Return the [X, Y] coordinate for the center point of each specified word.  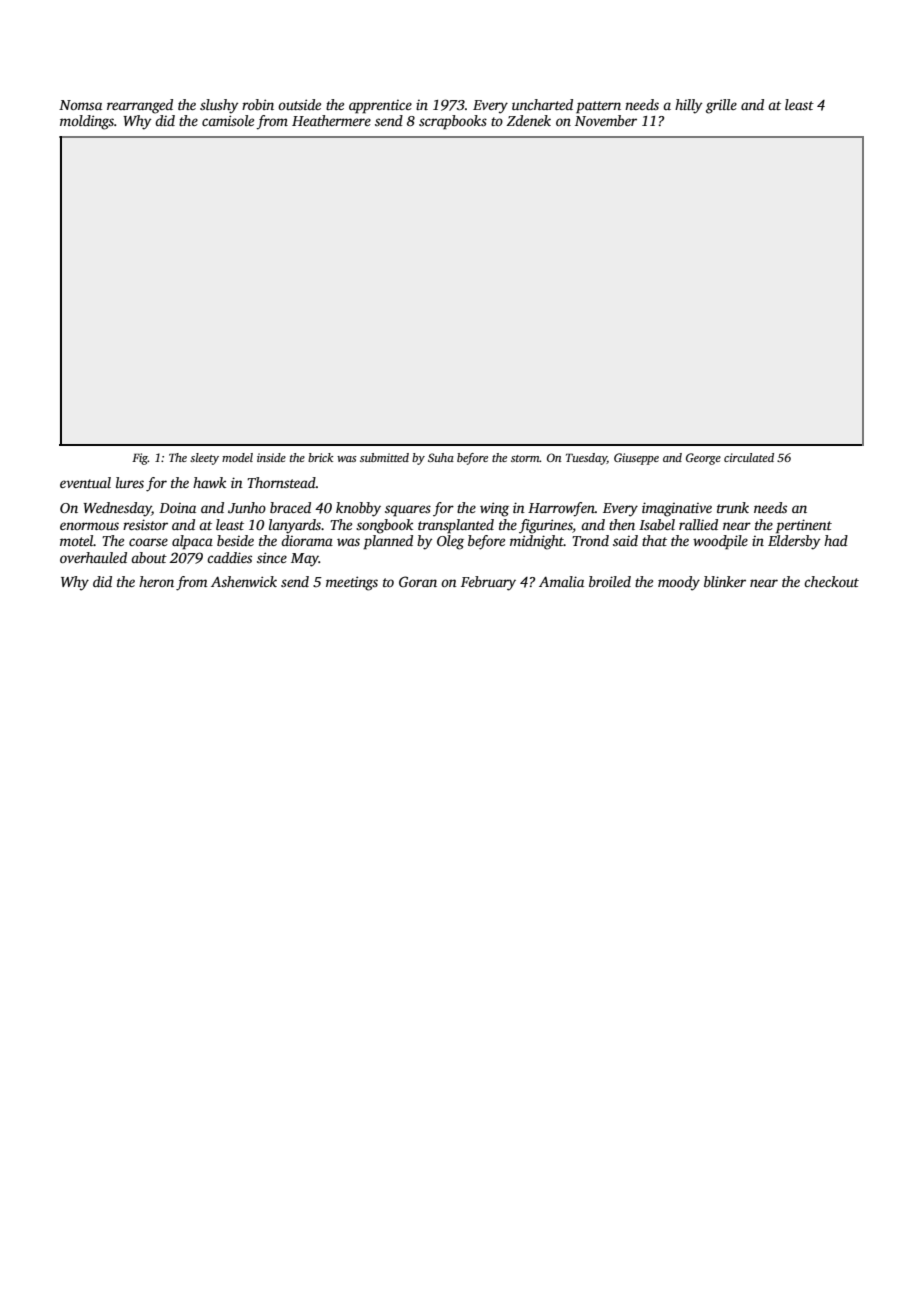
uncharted [542, 104]
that [654, 540]
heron [156, 581]
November [606, 120]
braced [290, 507]
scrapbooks [453, 122]
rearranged [140, 106]
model [237, 457]
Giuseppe [636, 459]
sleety [204, 459]
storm [525, 458]
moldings [87, 122]
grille [721, 106]
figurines [546, 526]
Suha [441, 457]
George [703, 459]
